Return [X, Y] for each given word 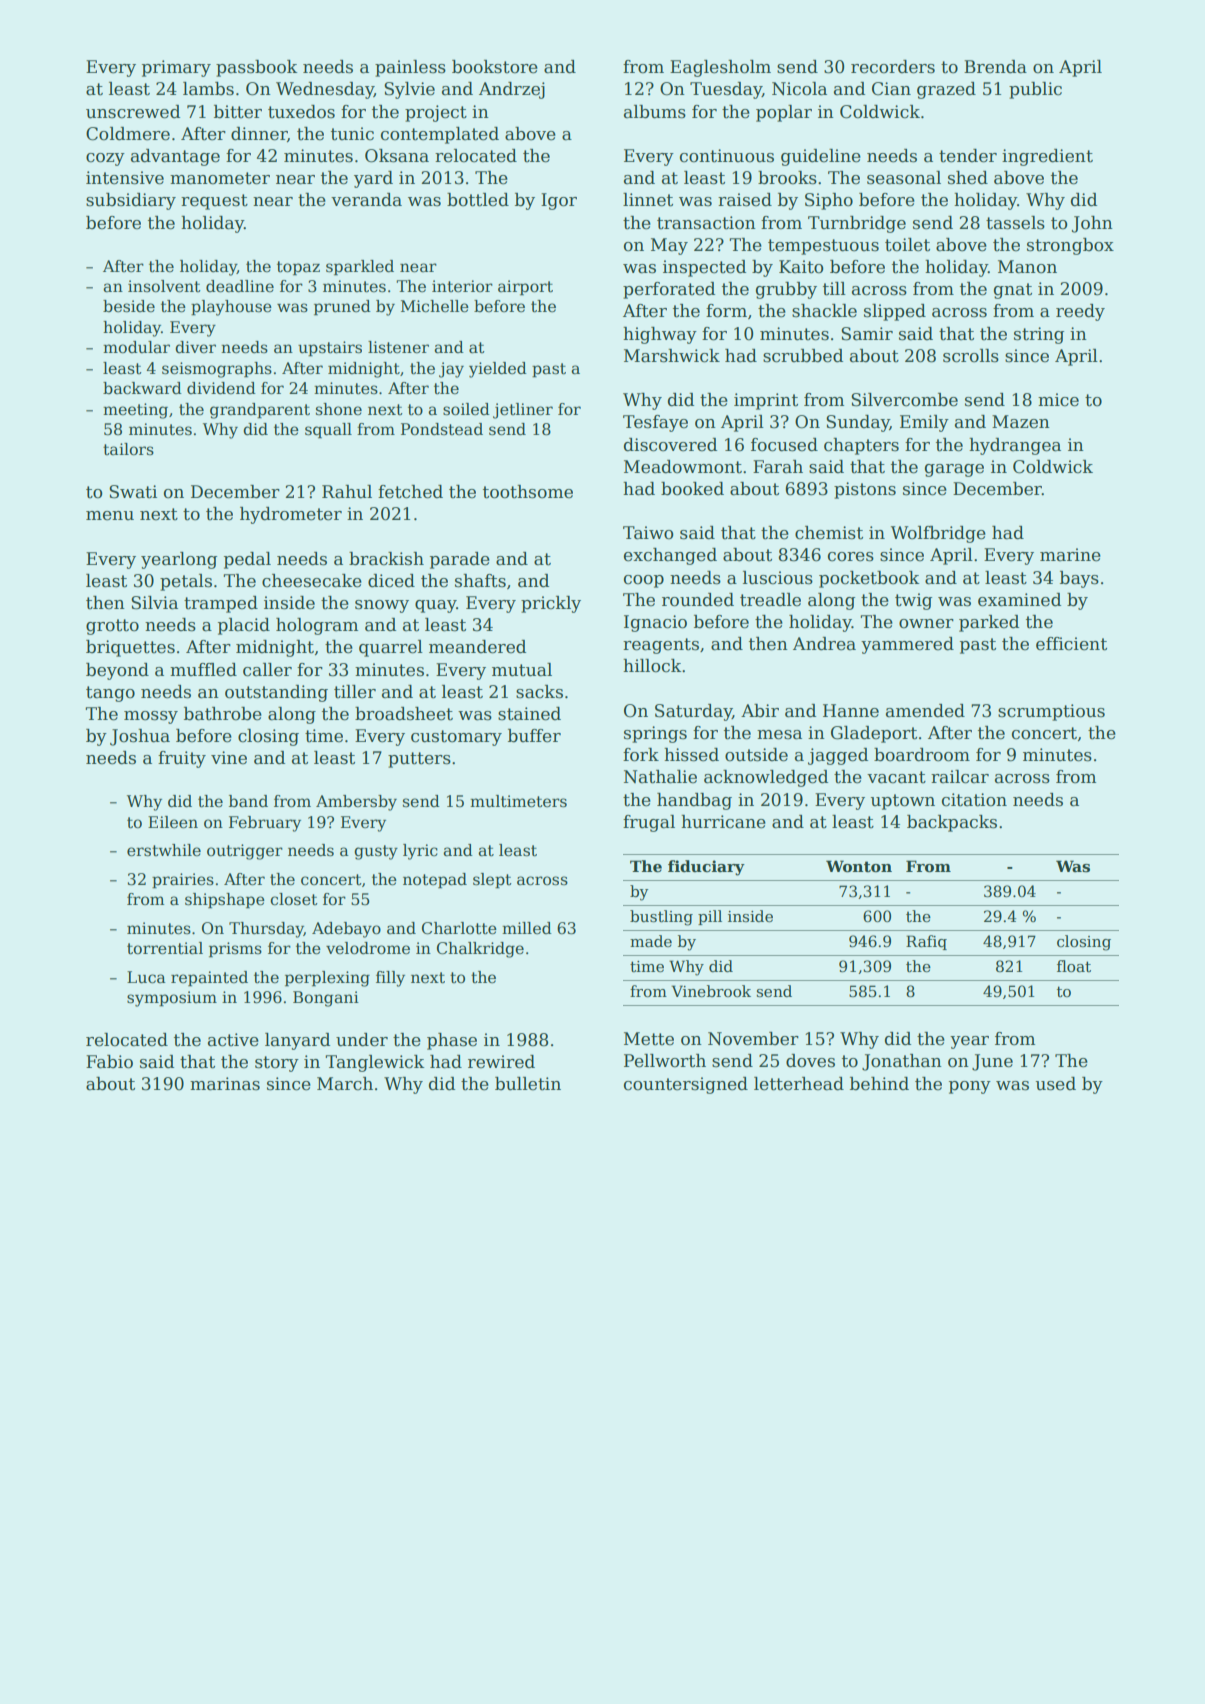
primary [176, 68]
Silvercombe [904, 400]
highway [660, 335]
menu [110, 516]
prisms [235, 950]
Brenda [995, 67]
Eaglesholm [720, 68]
